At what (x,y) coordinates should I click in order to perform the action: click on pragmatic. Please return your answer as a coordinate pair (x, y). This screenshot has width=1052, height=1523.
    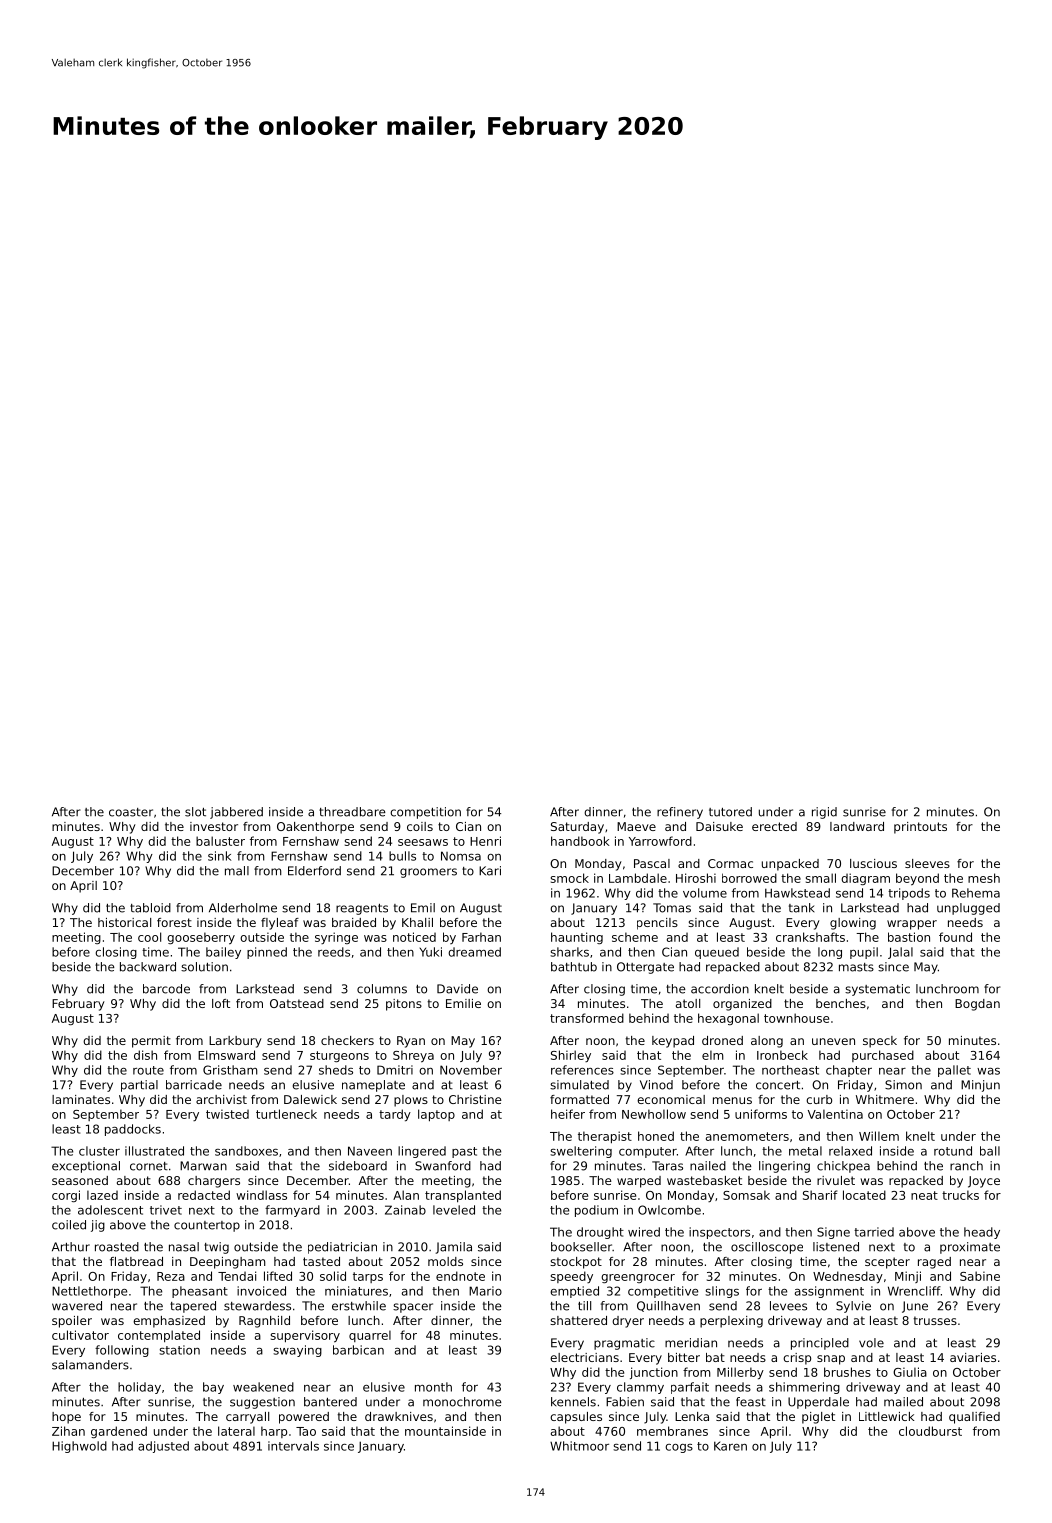
    Looking at the image, I should click on (624, 1344).
